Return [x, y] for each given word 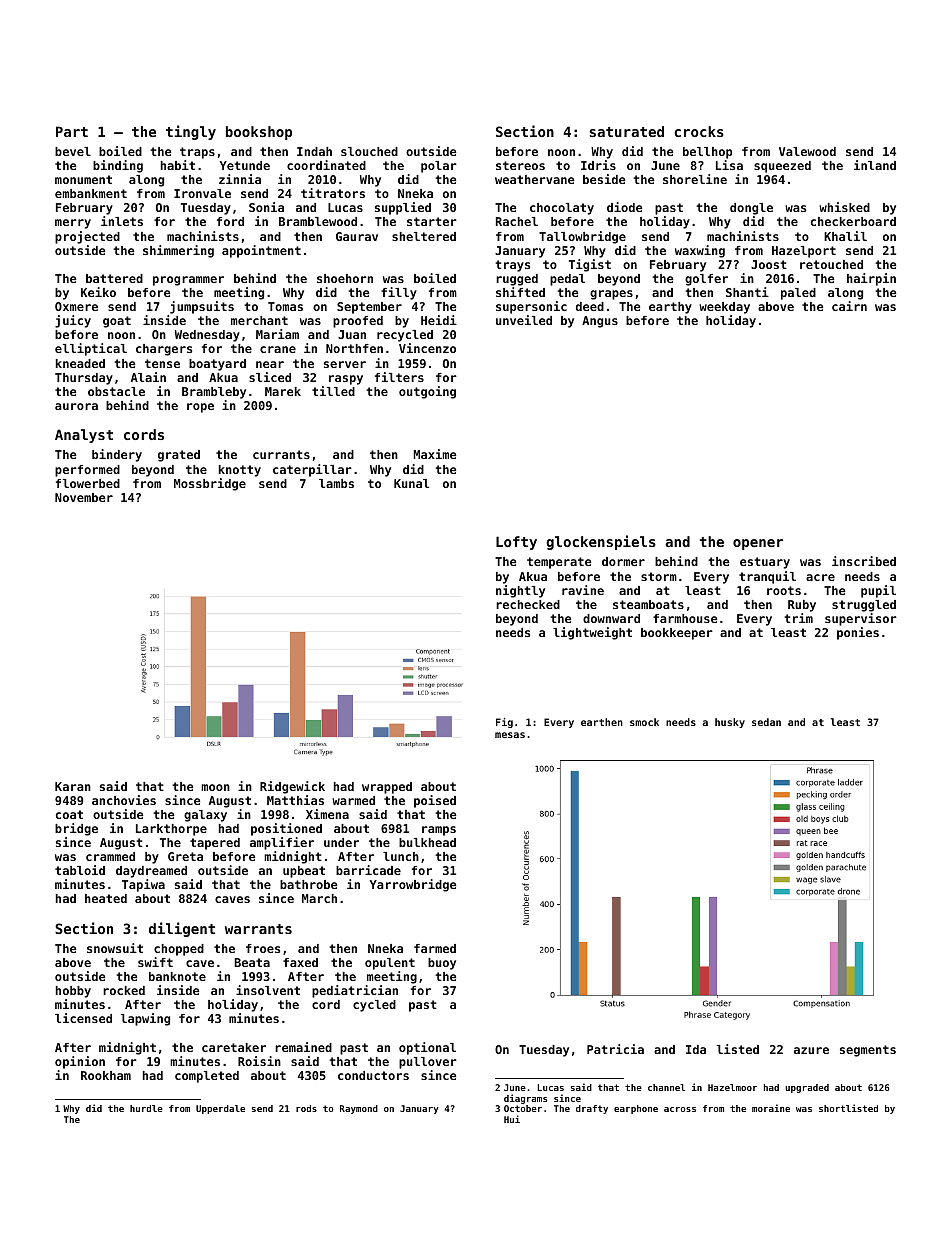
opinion [80, 1062]
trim [799, 618]
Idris [598, 165]
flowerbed [88, 483]
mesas [510, 735]
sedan [766, 722]
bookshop [259, 133]
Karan [73, 786]
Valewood [807, 151]
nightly [520, 591]
